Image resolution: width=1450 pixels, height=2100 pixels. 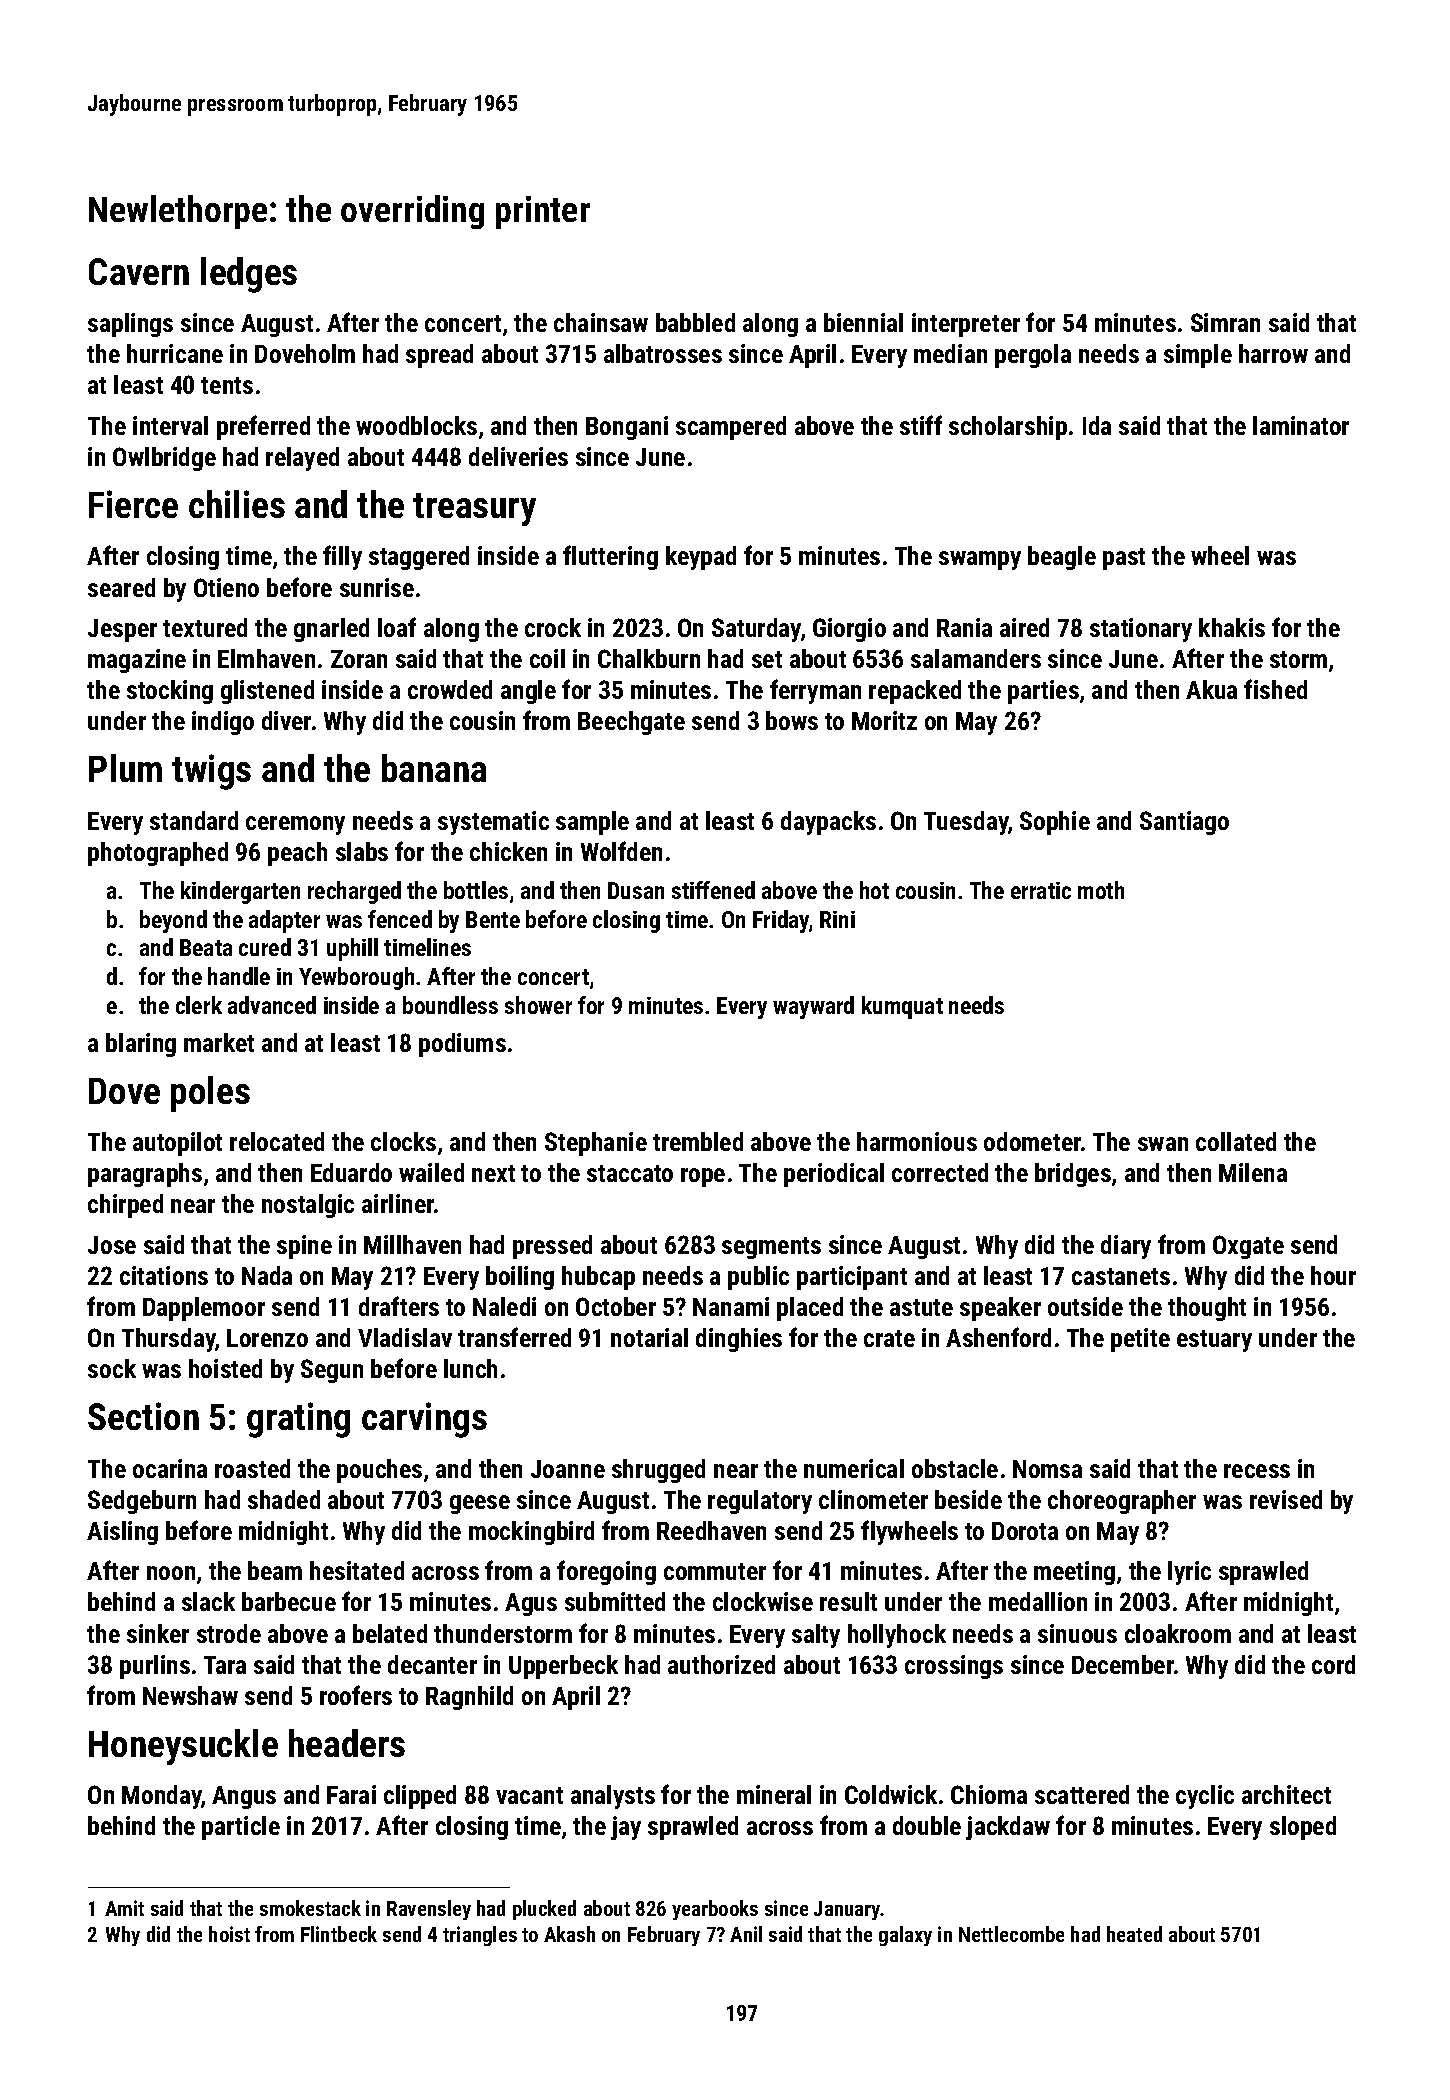 I want to click on gnarled, so click(x=331, y=630).
